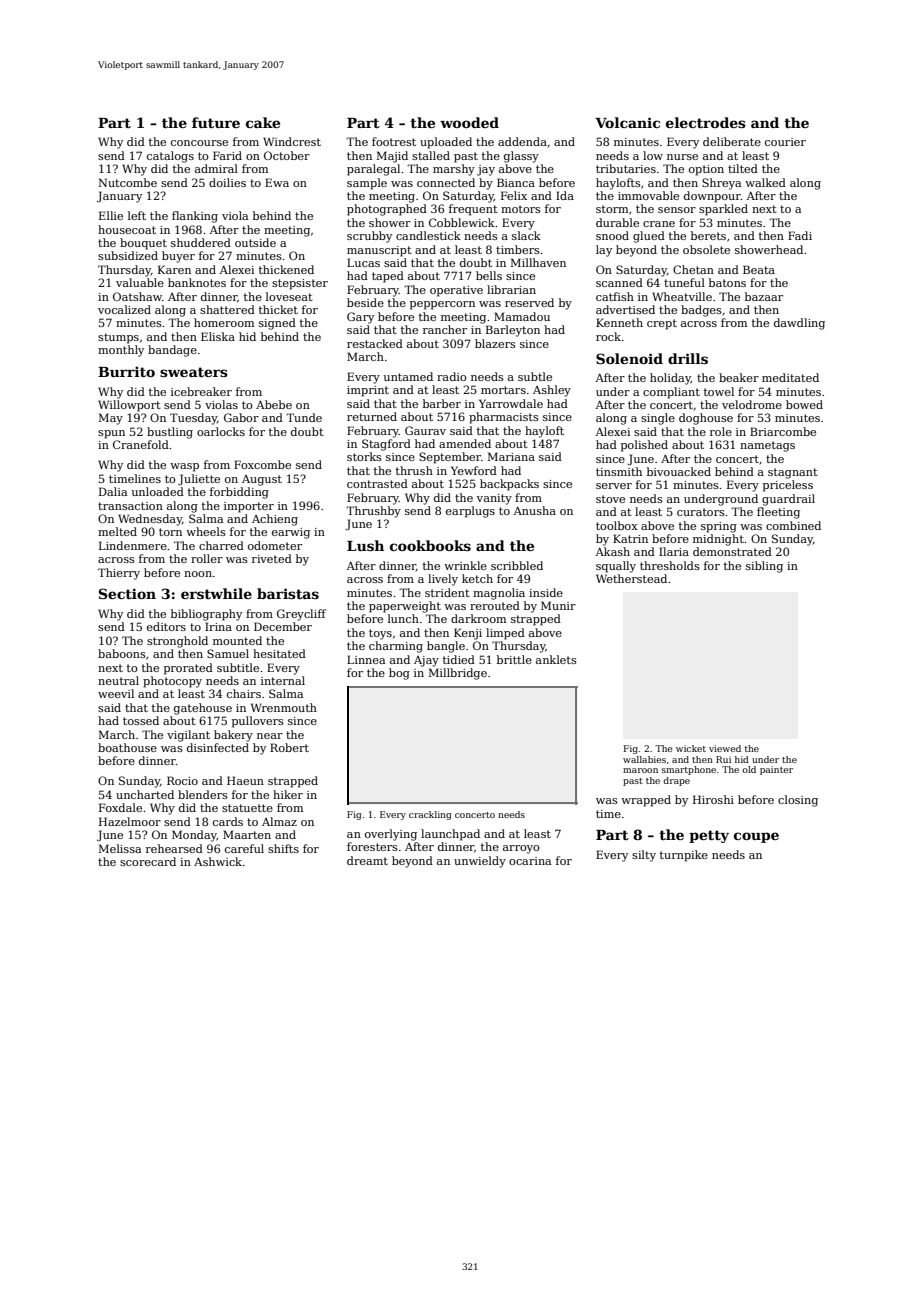  Describe the element at coordinates (799, 324) in the screenshot. I see `dawdling` at that location.
